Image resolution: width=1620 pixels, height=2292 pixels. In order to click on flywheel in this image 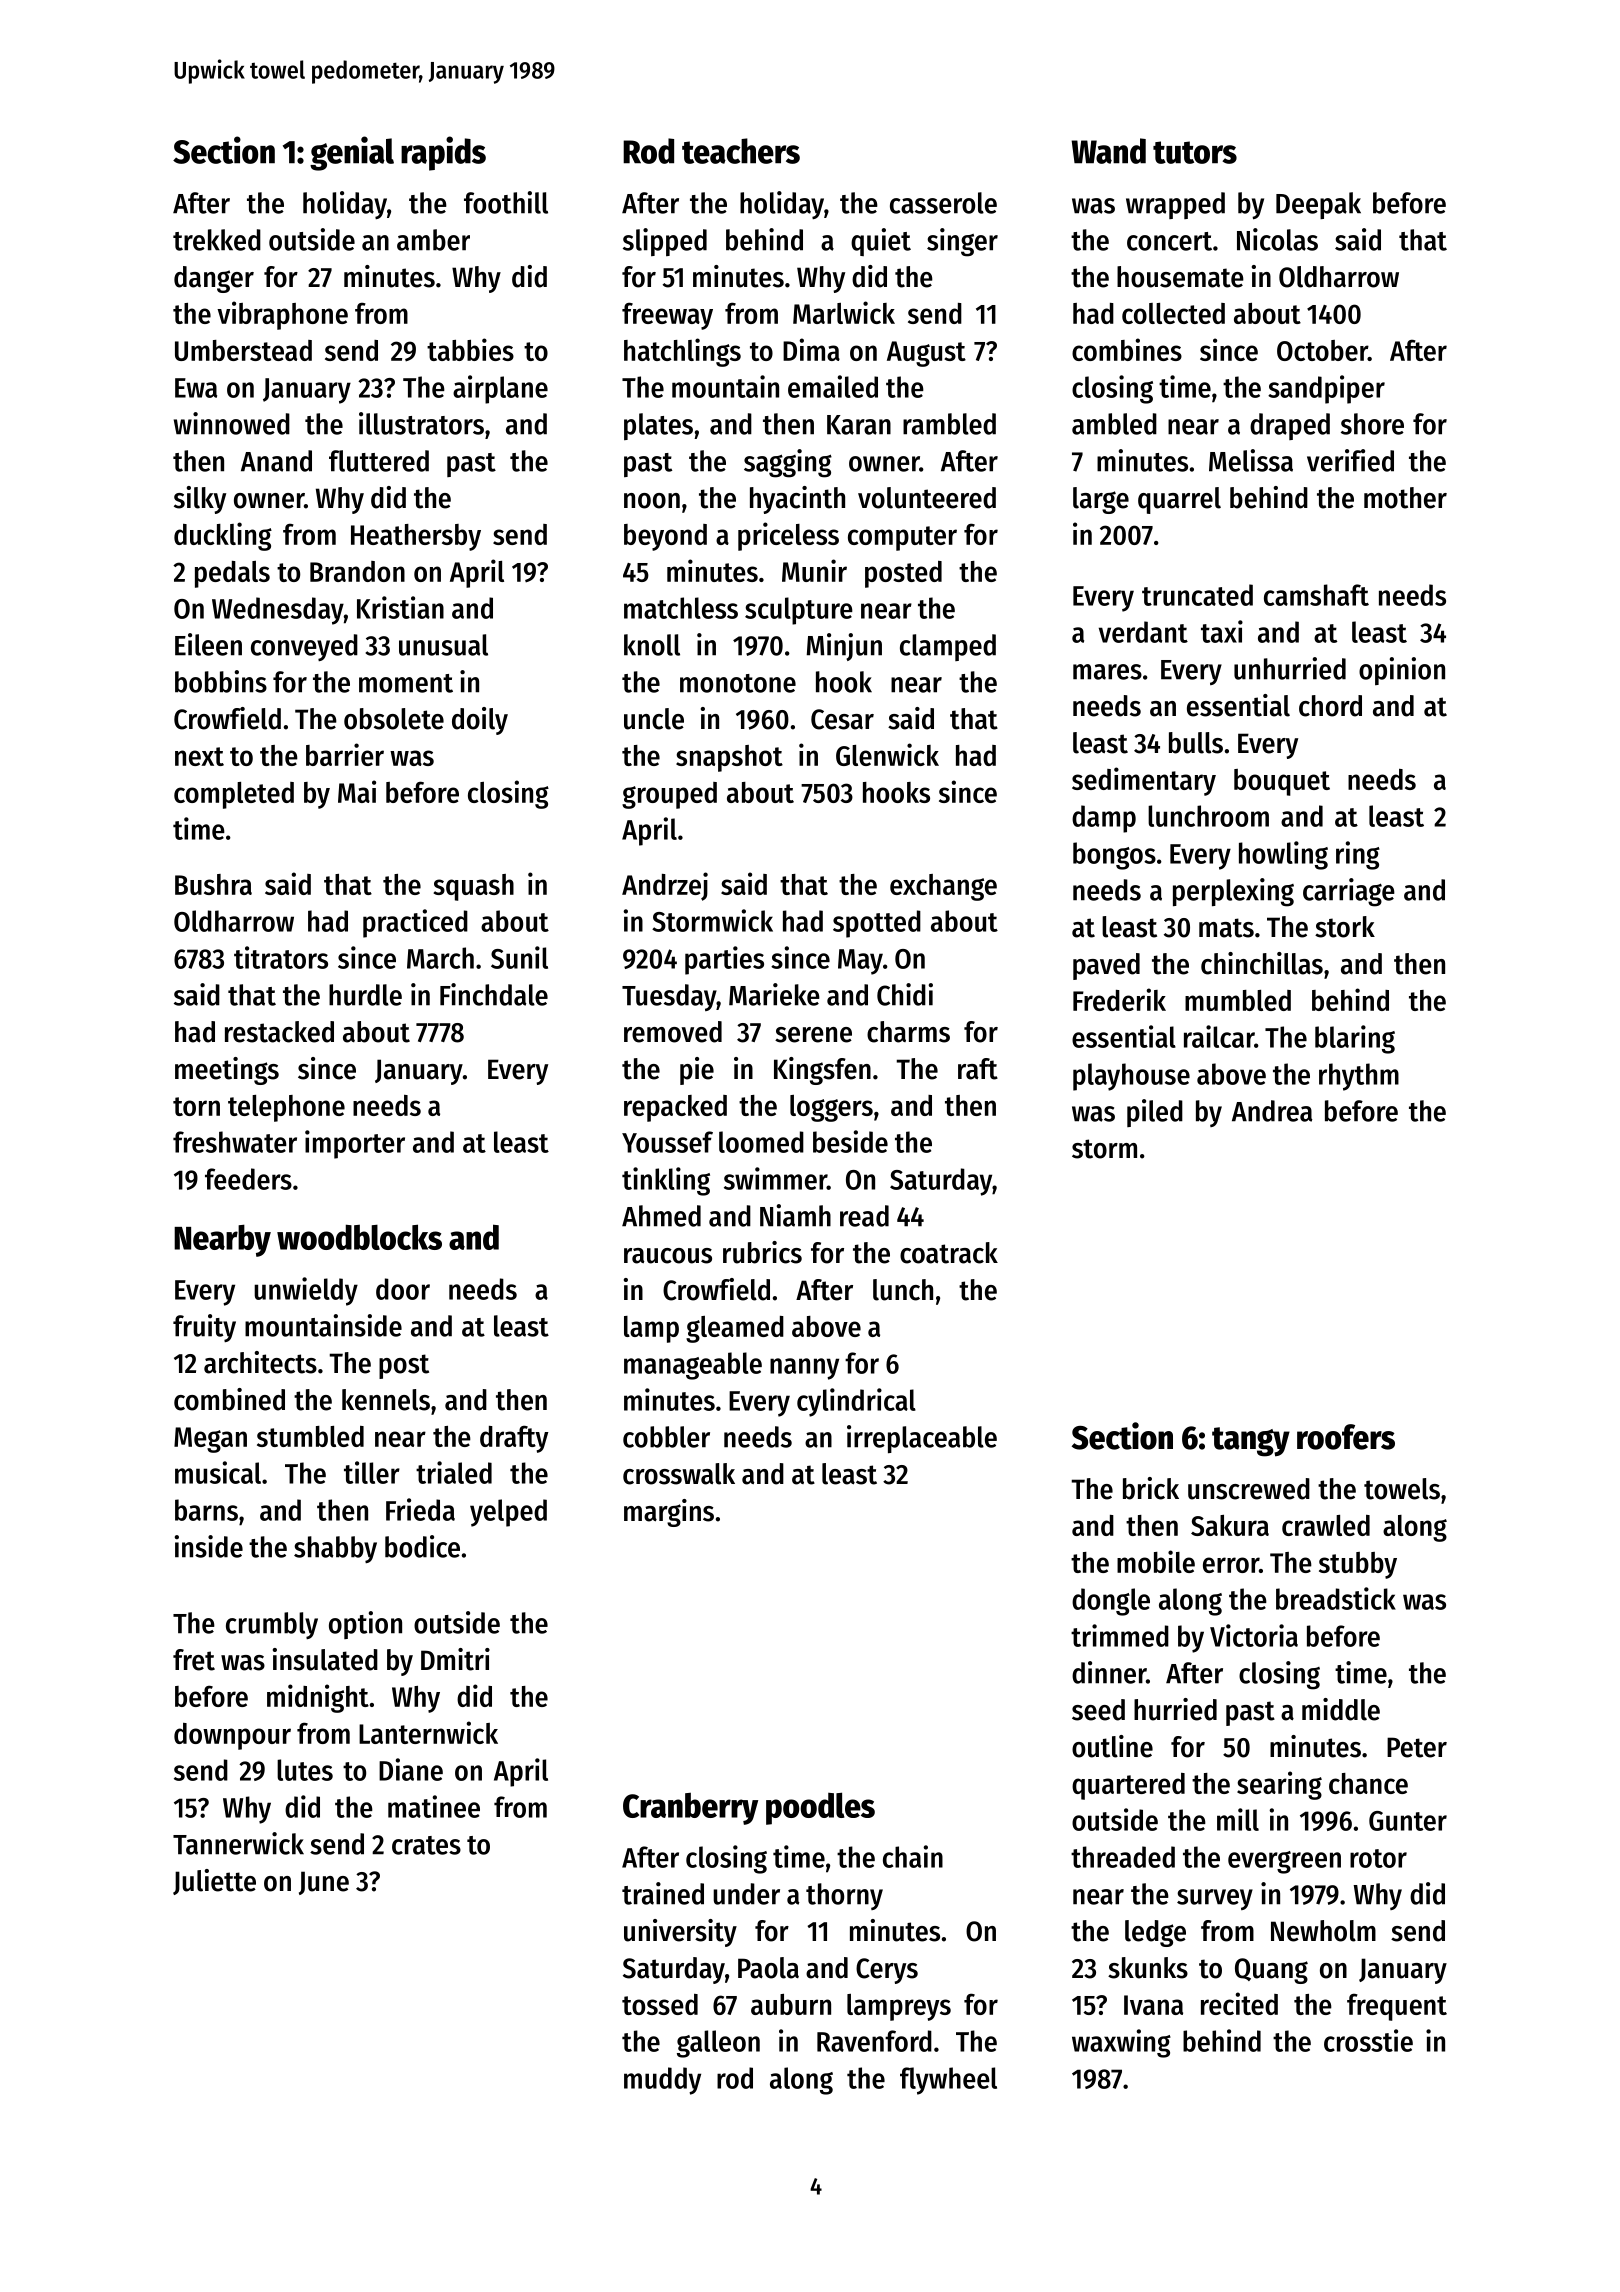, I will do `click(948, 2081)`.
